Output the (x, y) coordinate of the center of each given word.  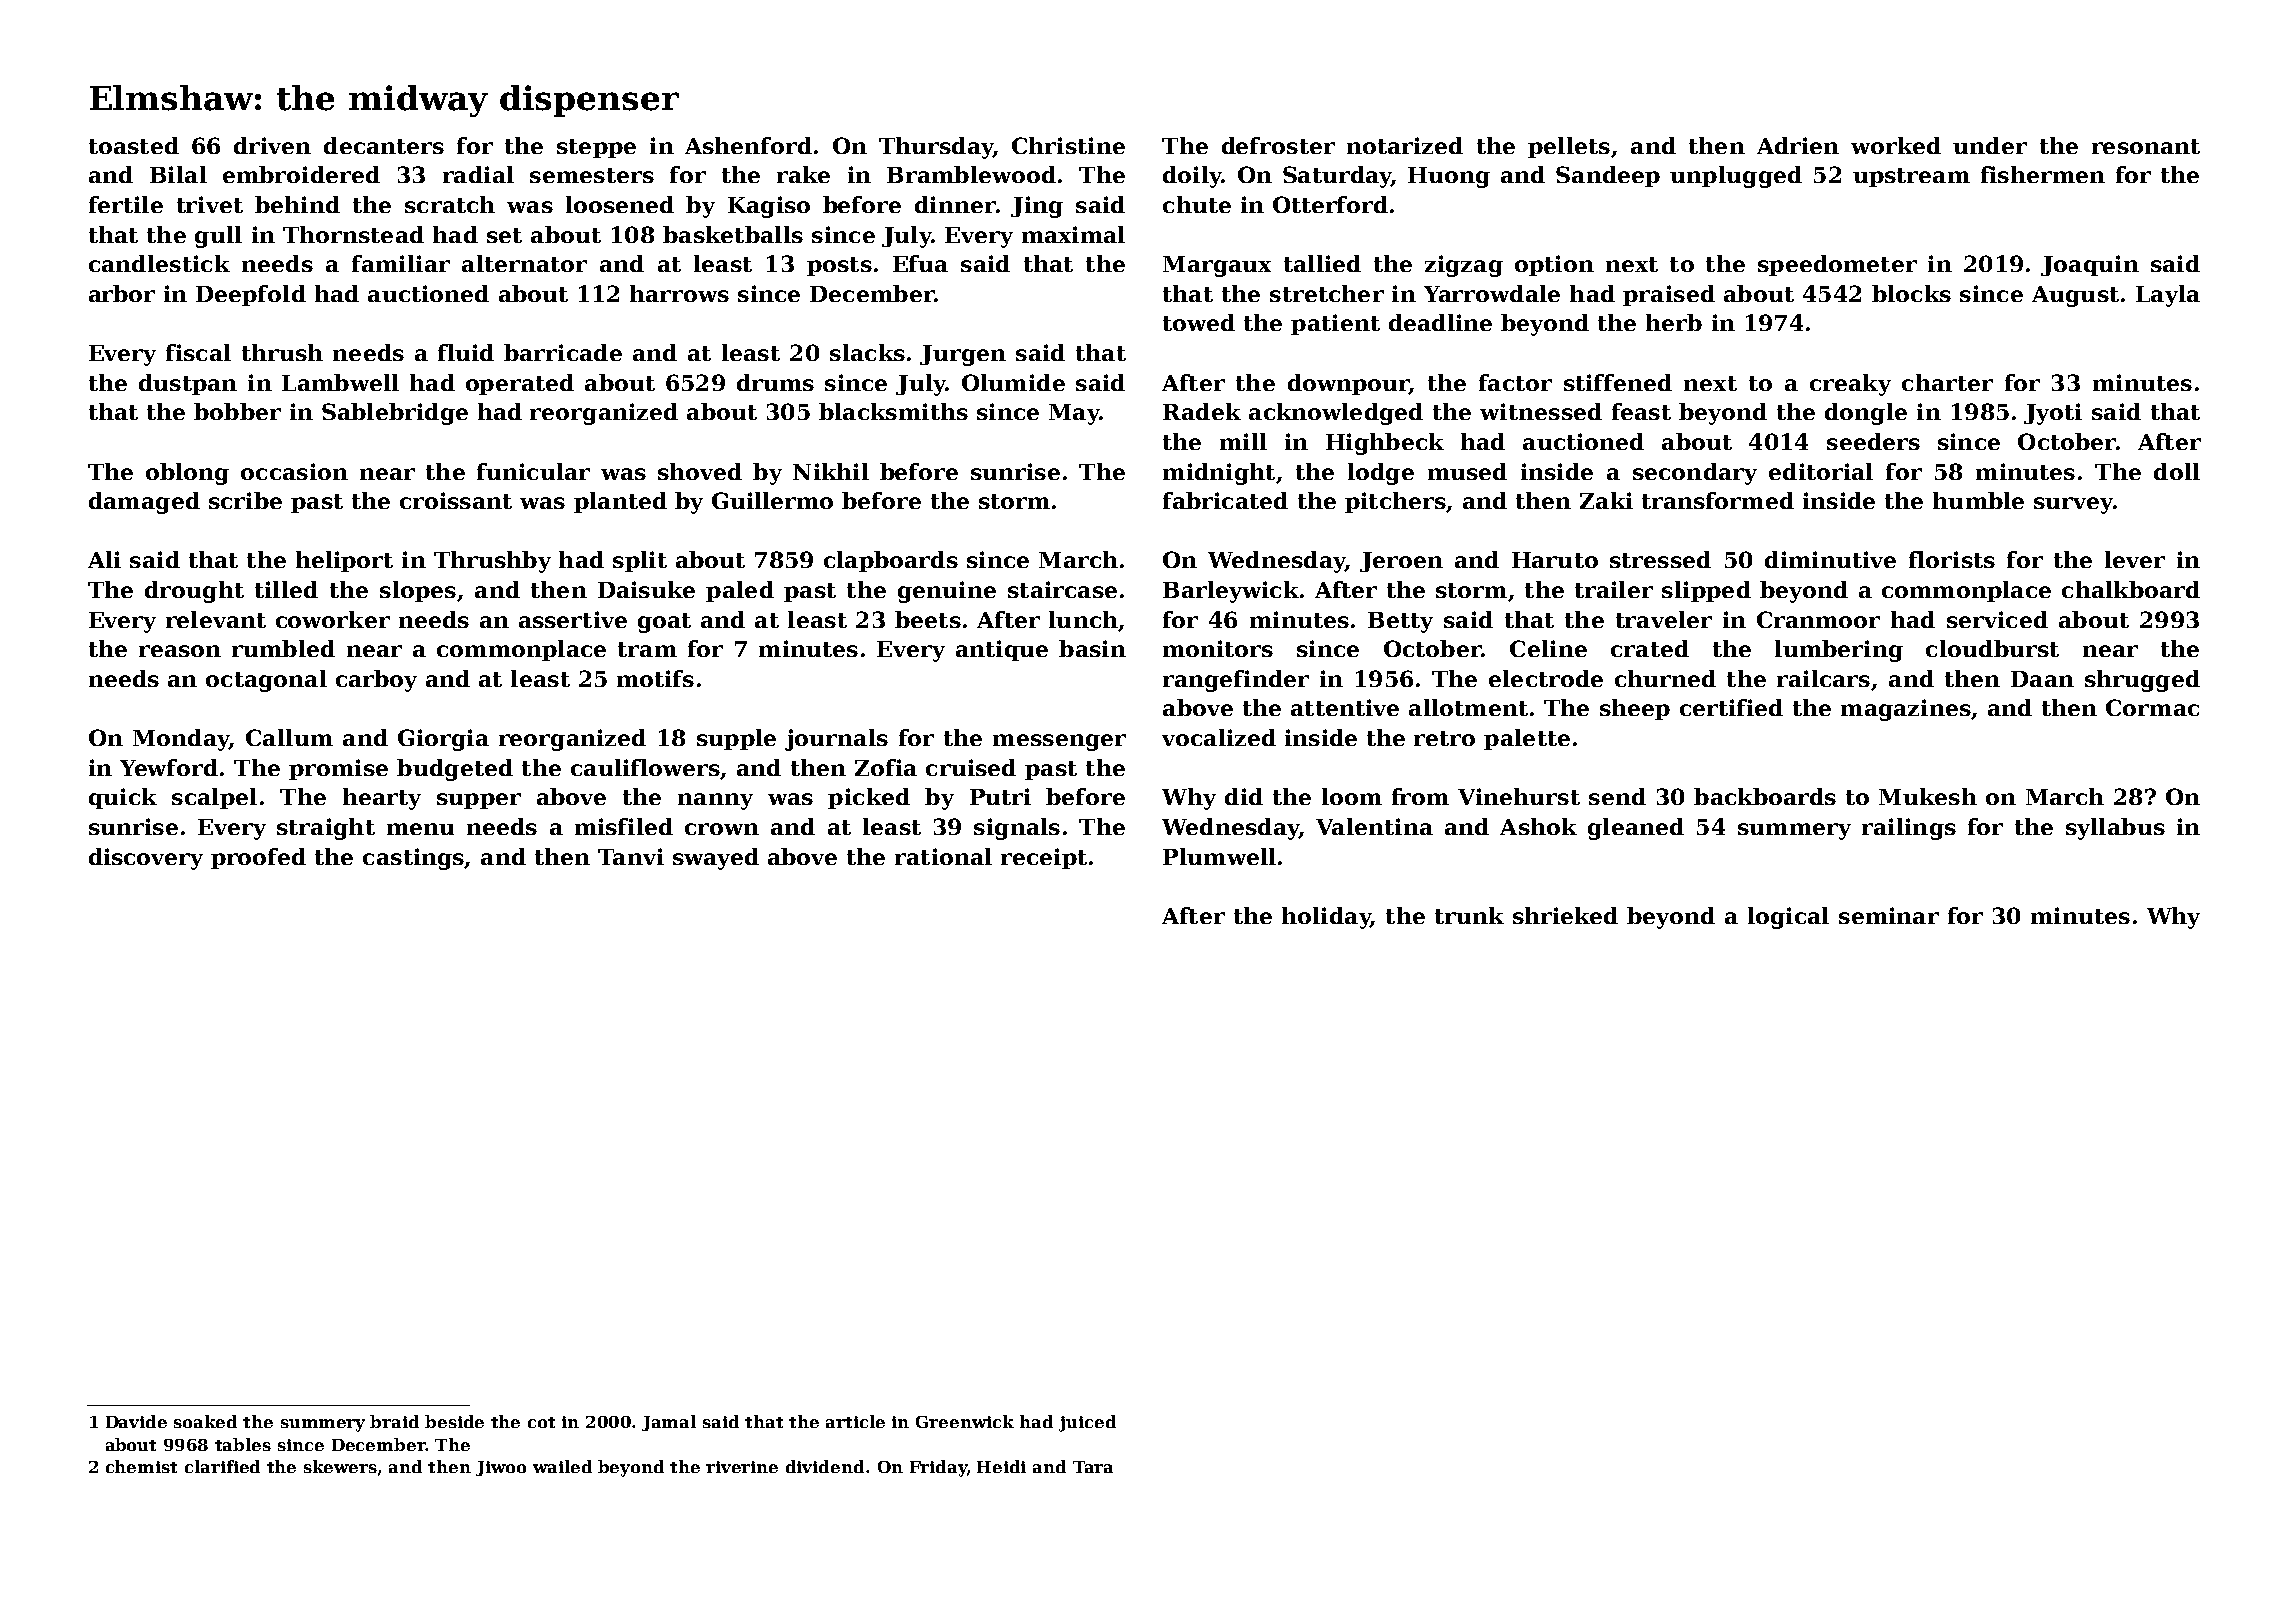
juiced (1087, 1423)
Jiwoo (501, 1468)
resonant (2146, 146)
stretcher (1327, 293)
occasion (294, 471)
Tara (1093, 1467)
